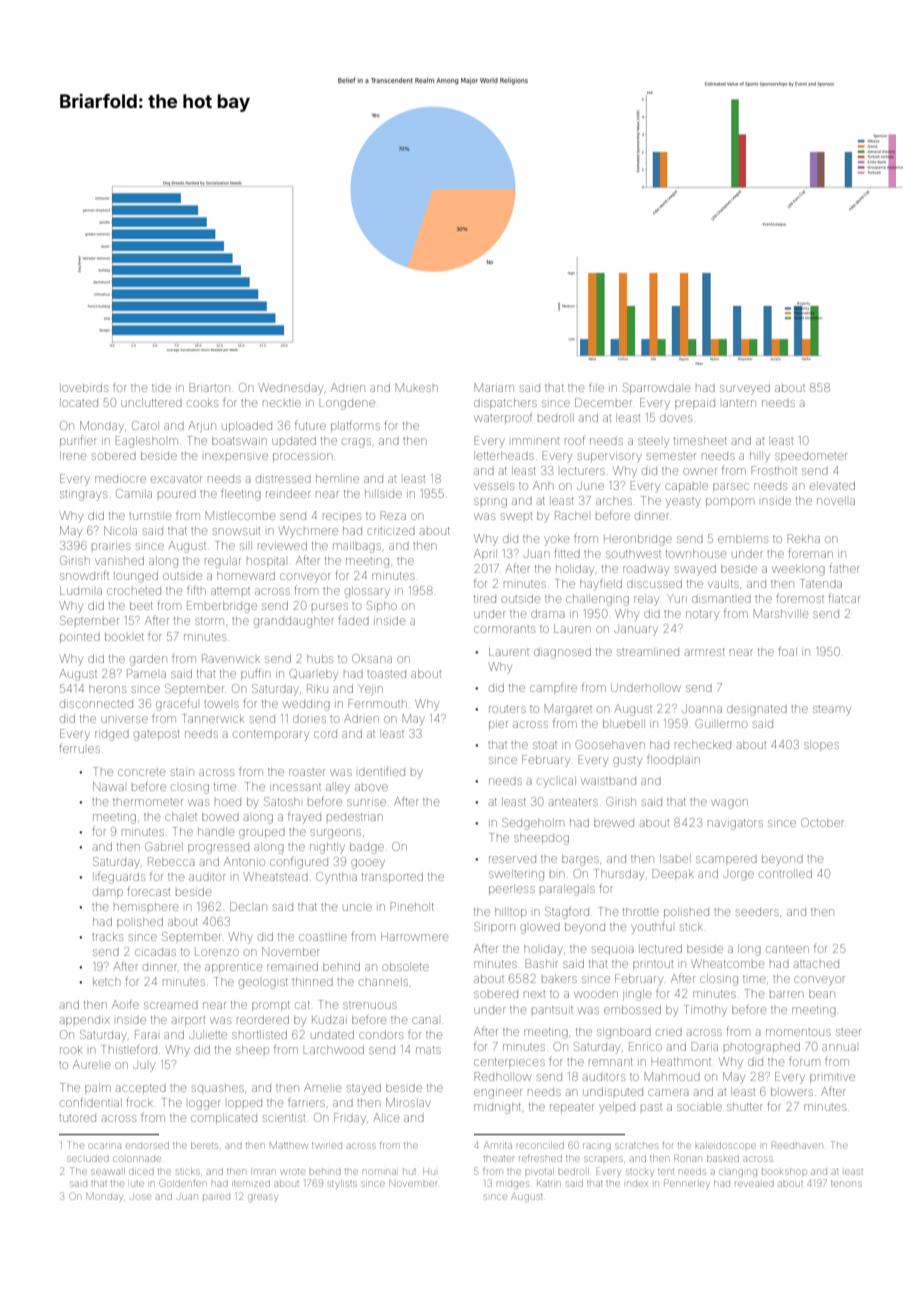  What do you see at coordinates (79, 748) in the screenshot?
I see `ferrules` at bounding box center [79, 748].
